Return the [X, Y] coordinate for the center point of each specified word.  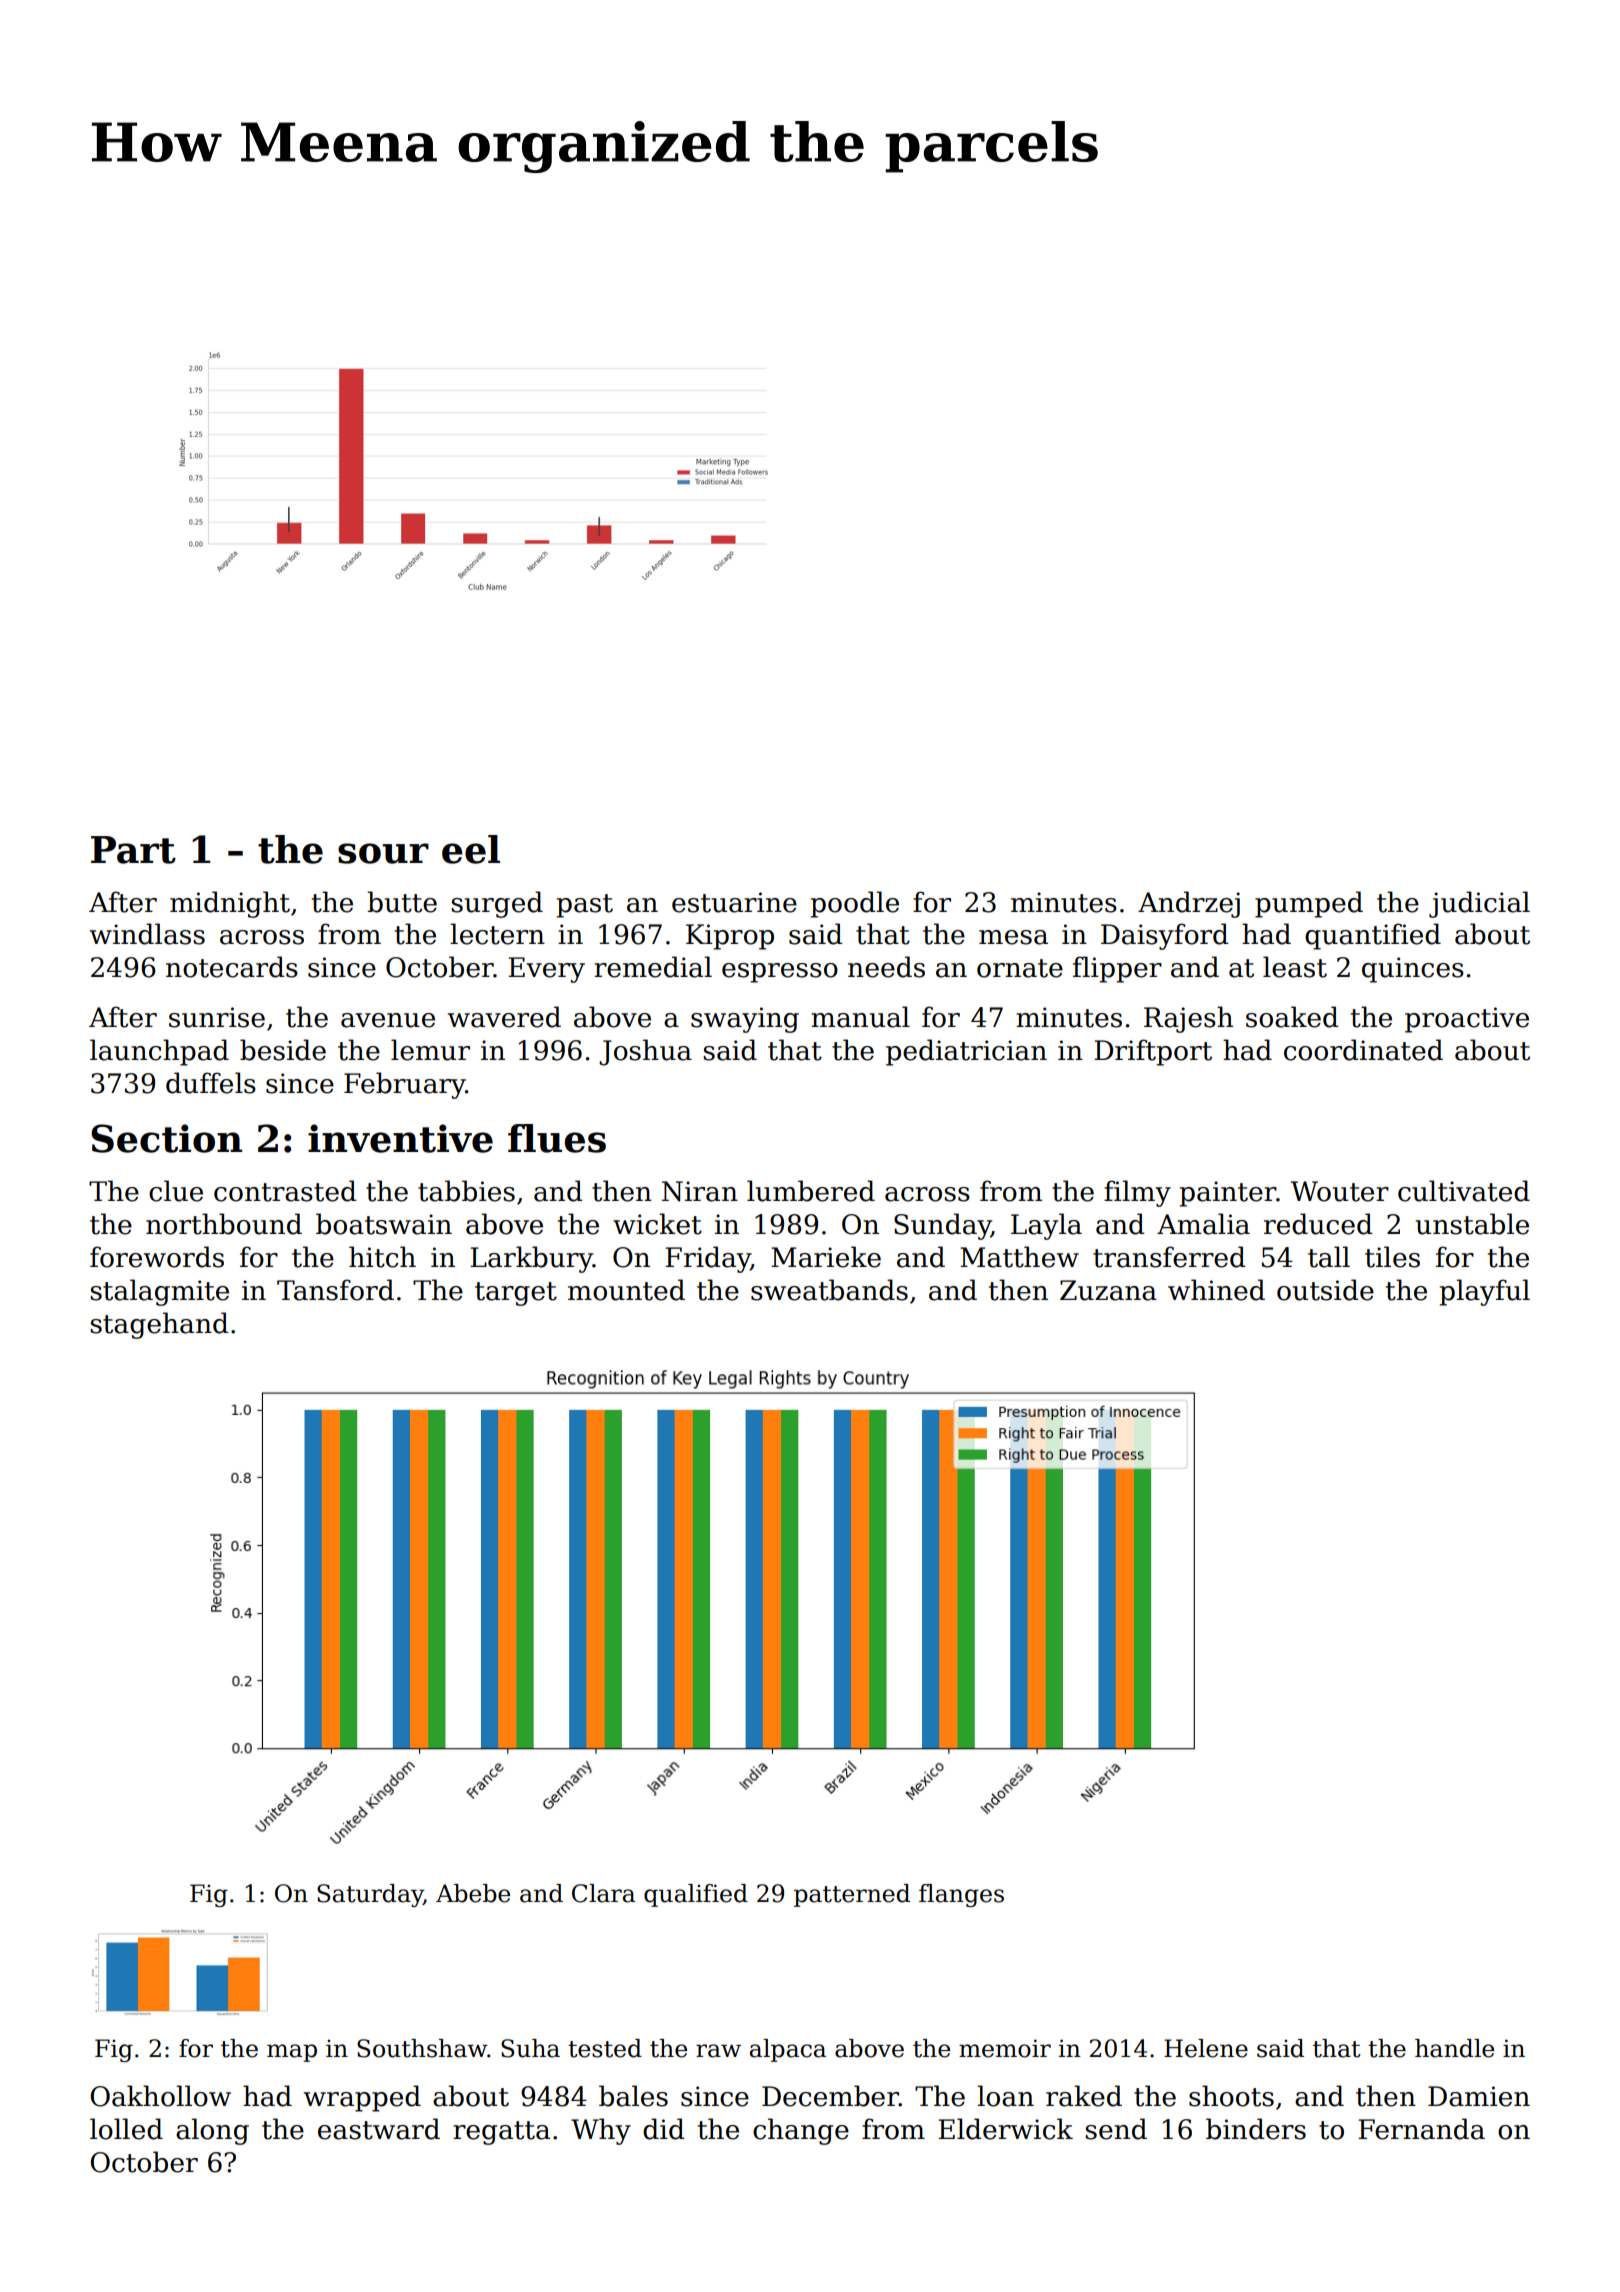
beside [283, 1050]
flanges [961, 1895]
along [212, 2131]
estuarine [734, 902]
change [801, 2131]
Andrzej [1189, 904]
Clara [603, 1893]
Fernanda [1421, 2129]
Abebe [473, 1893]
